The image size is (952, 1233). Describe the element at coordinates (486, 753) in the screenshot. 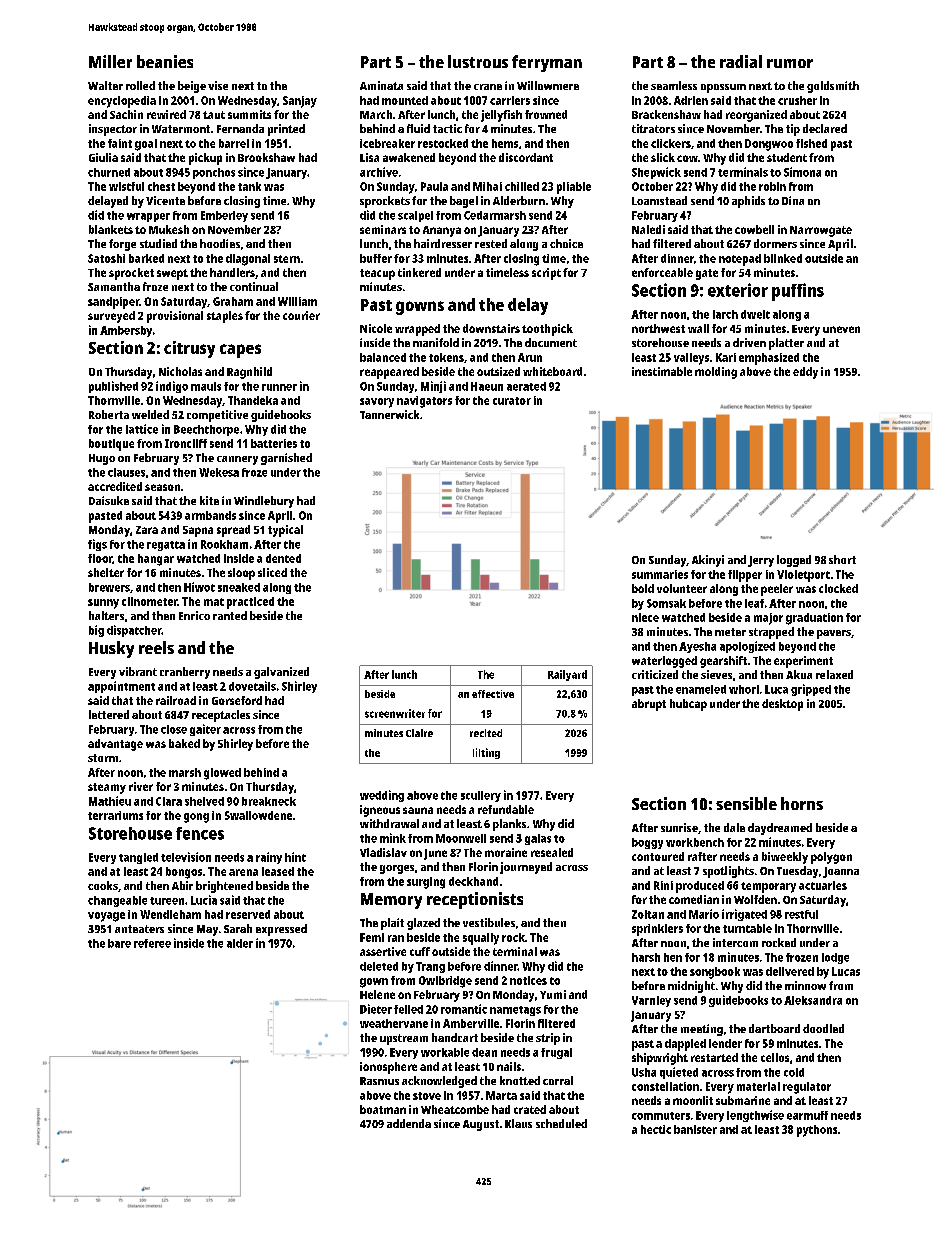

I see `lilting` at that location.
